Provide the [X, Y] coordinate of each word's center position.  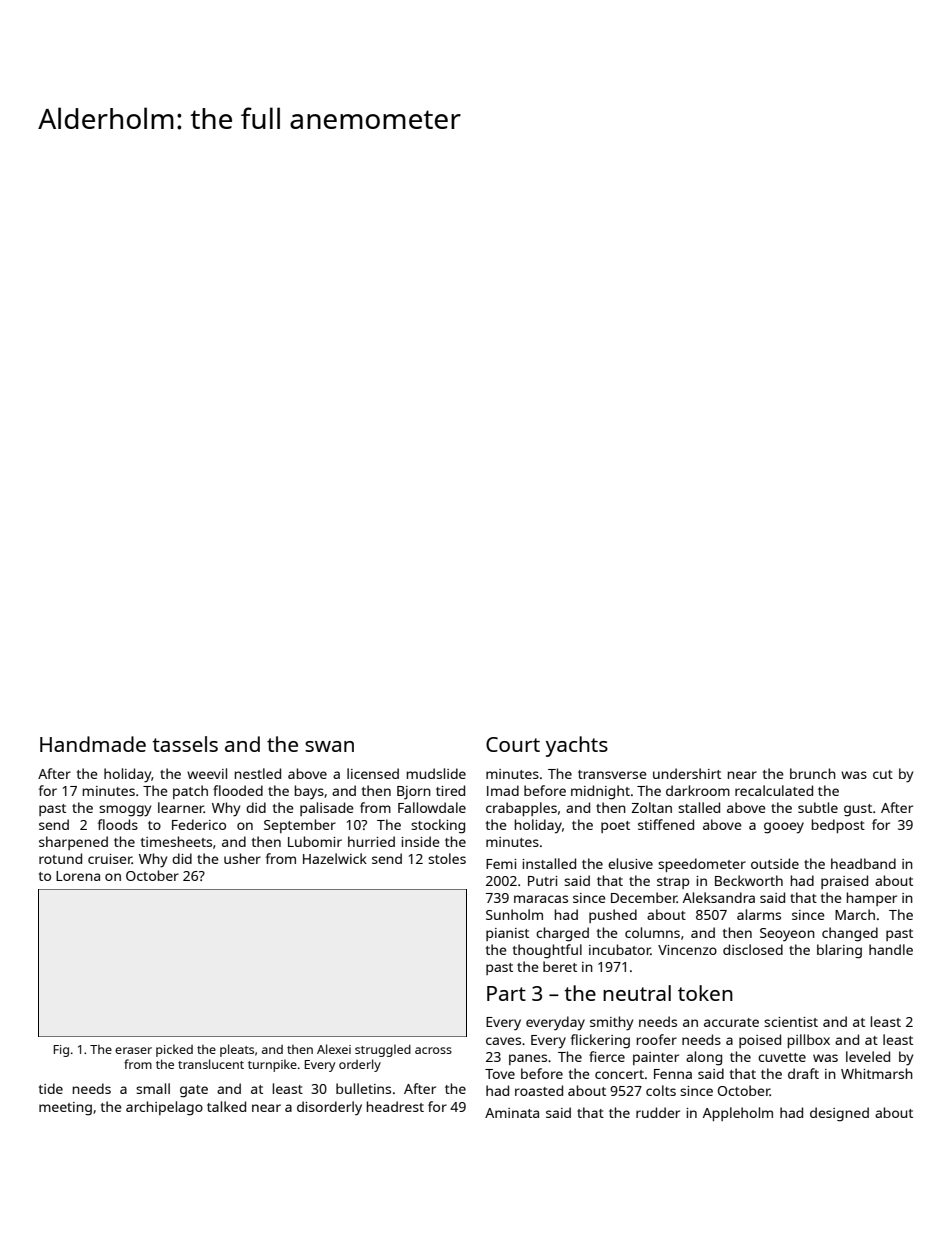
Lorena [78, 876]
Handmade [93, 744]
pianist [507, 934]
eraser [133, 1050]
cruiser [110, 859]
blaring [839, 951]
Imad [503, 790]
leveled [868, 1056]
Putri [542, 881]
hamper [872, 899]
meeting [65, 1109]
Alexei [334, 1049]
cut [883, 774]
